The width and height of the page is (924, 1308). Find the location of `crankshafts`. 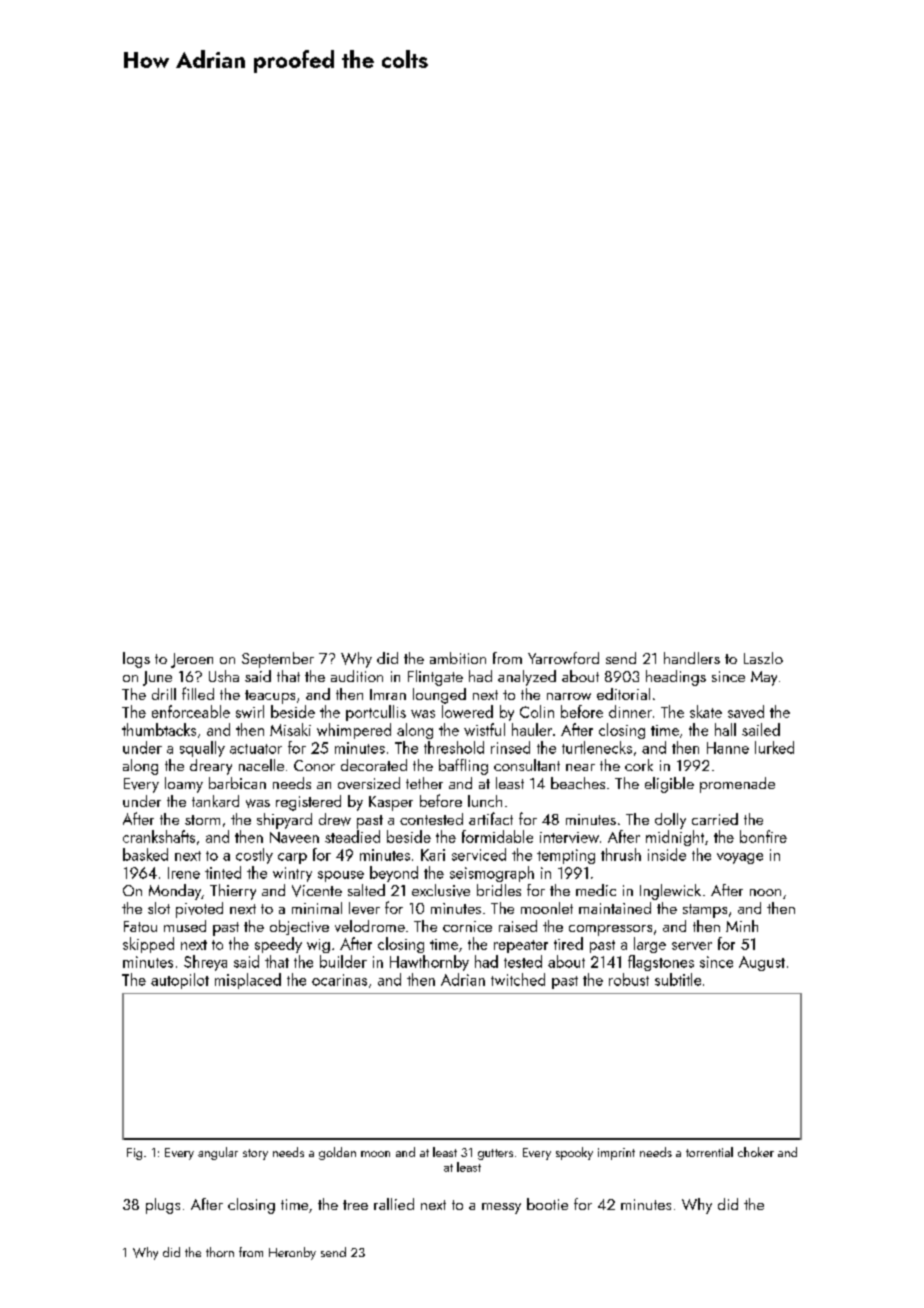

crankshafts is located at coordinates (159, 836).
